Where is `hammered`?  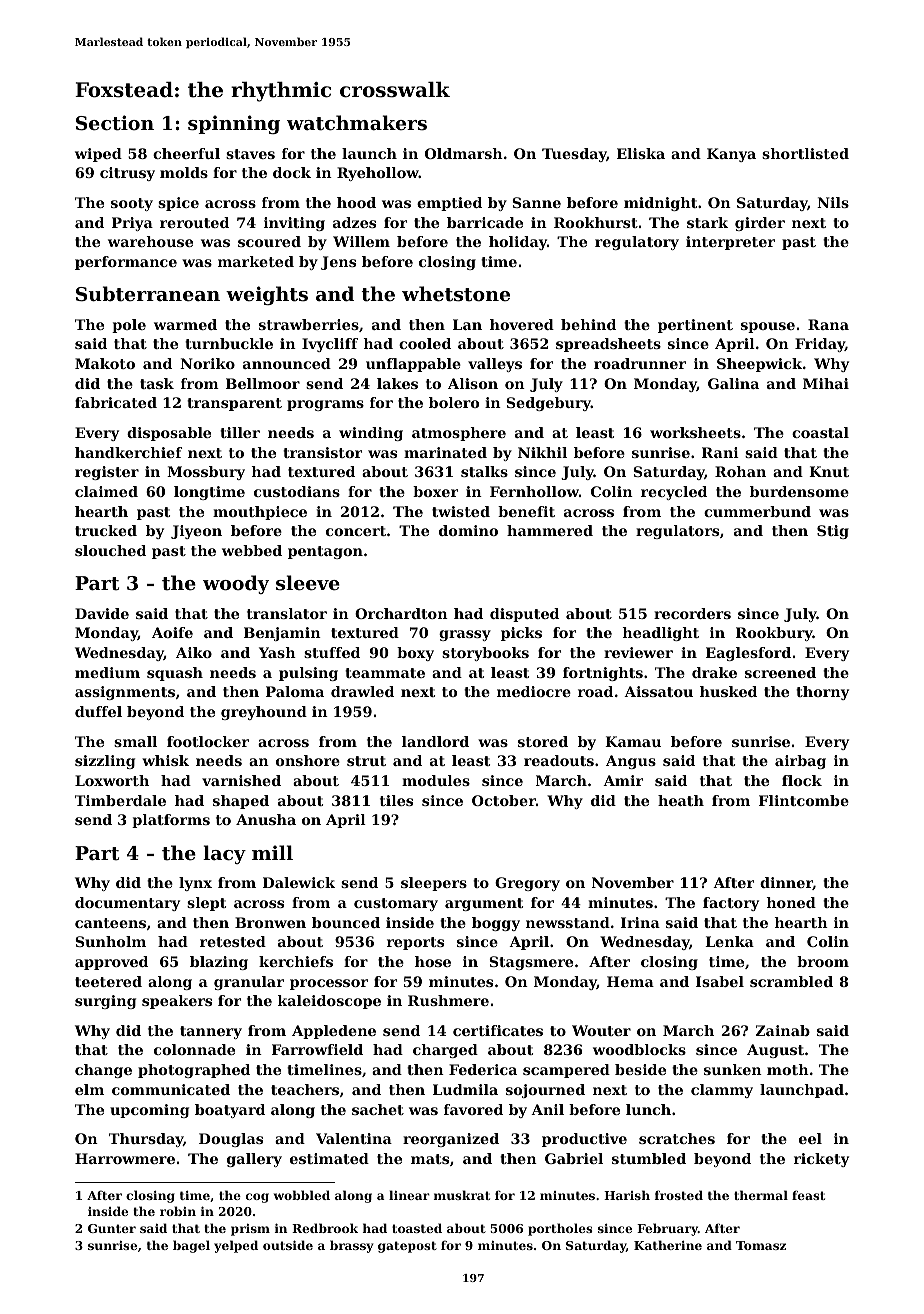
hammered is located at coordinates (550, 530).
